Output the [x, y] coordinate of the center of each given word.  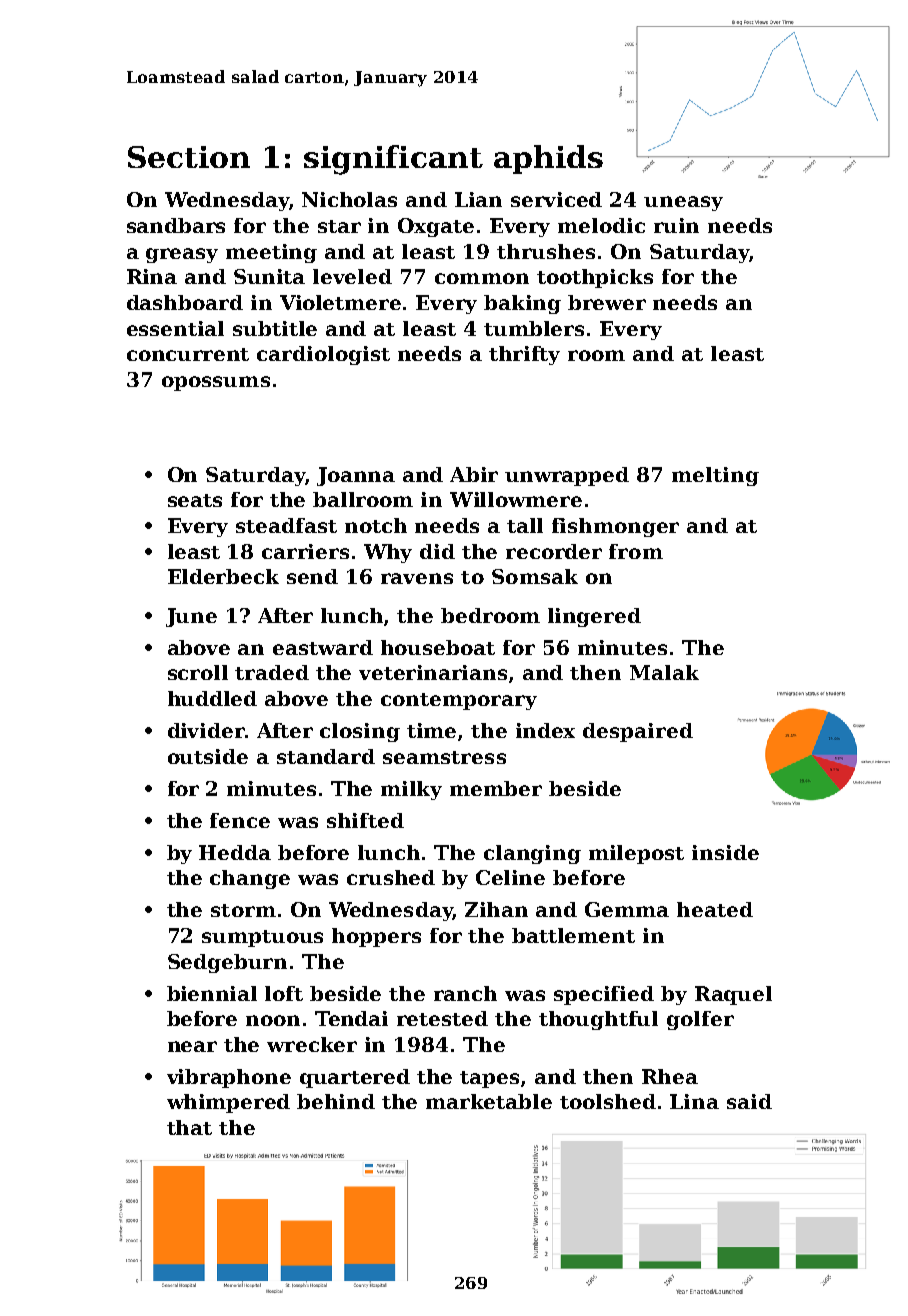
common [482, 278]
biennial [212, 993]
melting [715, 476]
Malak [664, 672]
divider [206, 730]
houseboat [438, 647]
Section [189, 157]
